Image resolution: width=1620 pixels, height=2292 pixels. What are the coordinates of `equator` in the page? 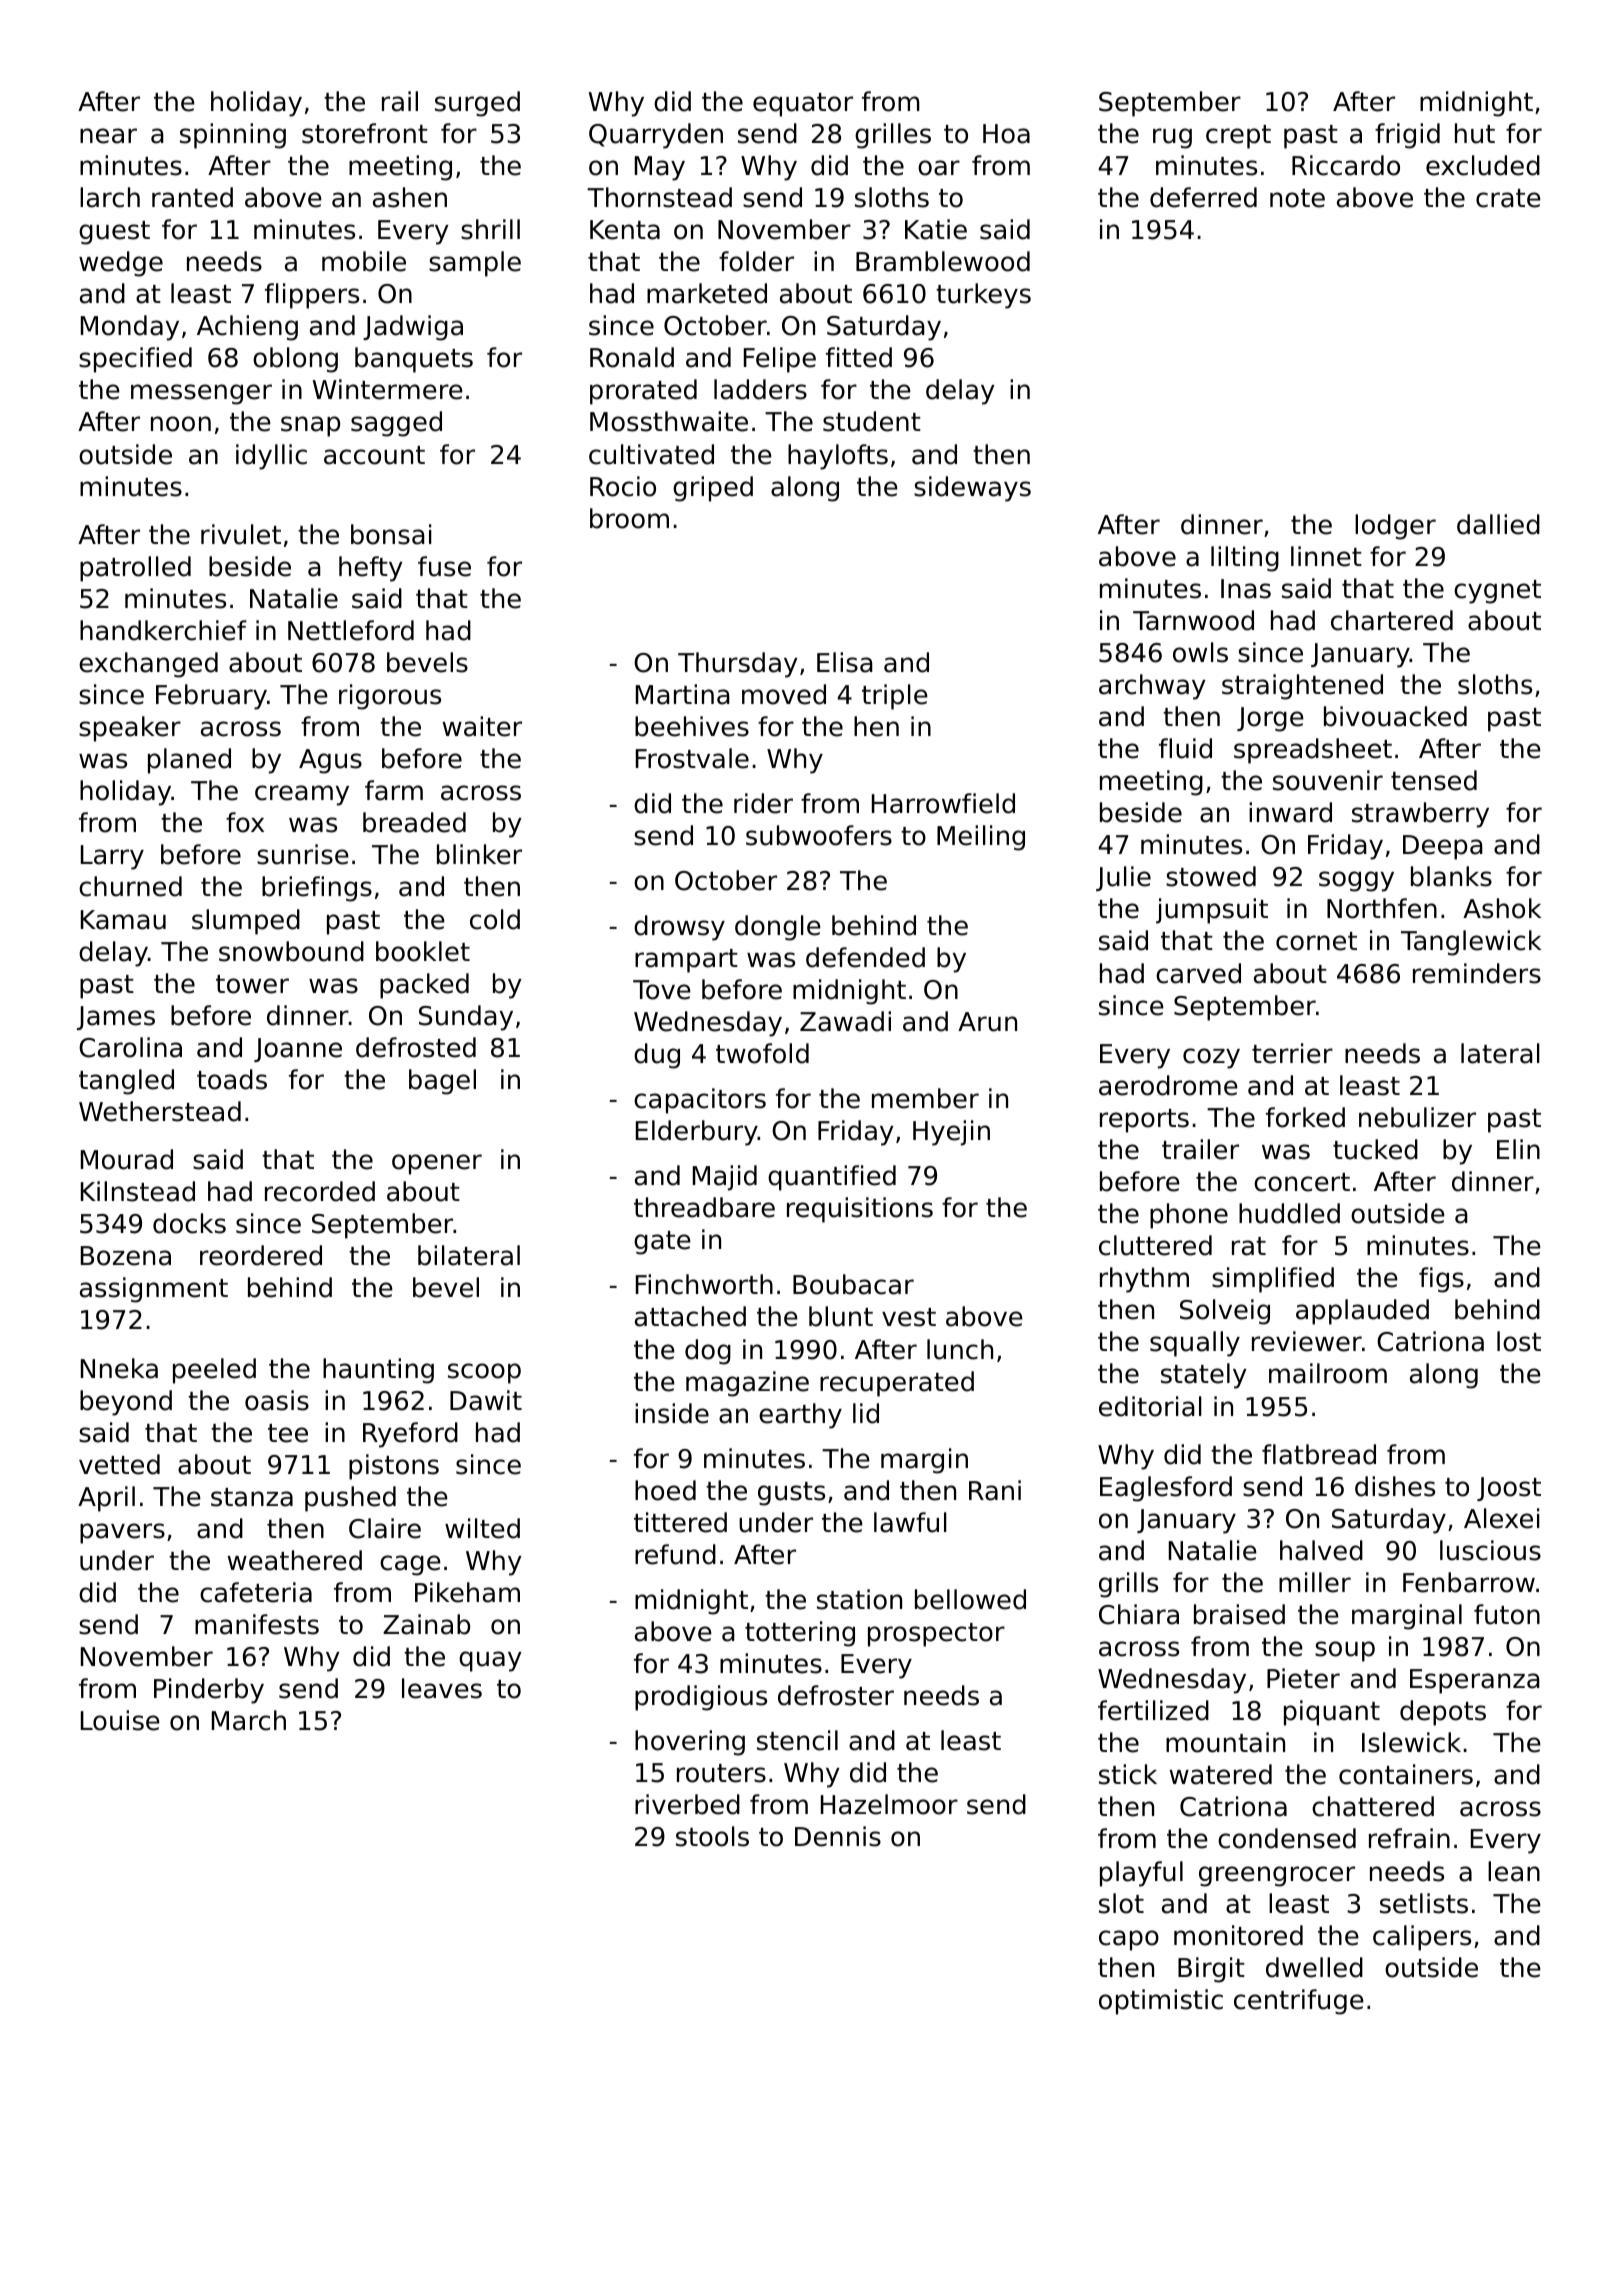 It's located at (803, 105).
